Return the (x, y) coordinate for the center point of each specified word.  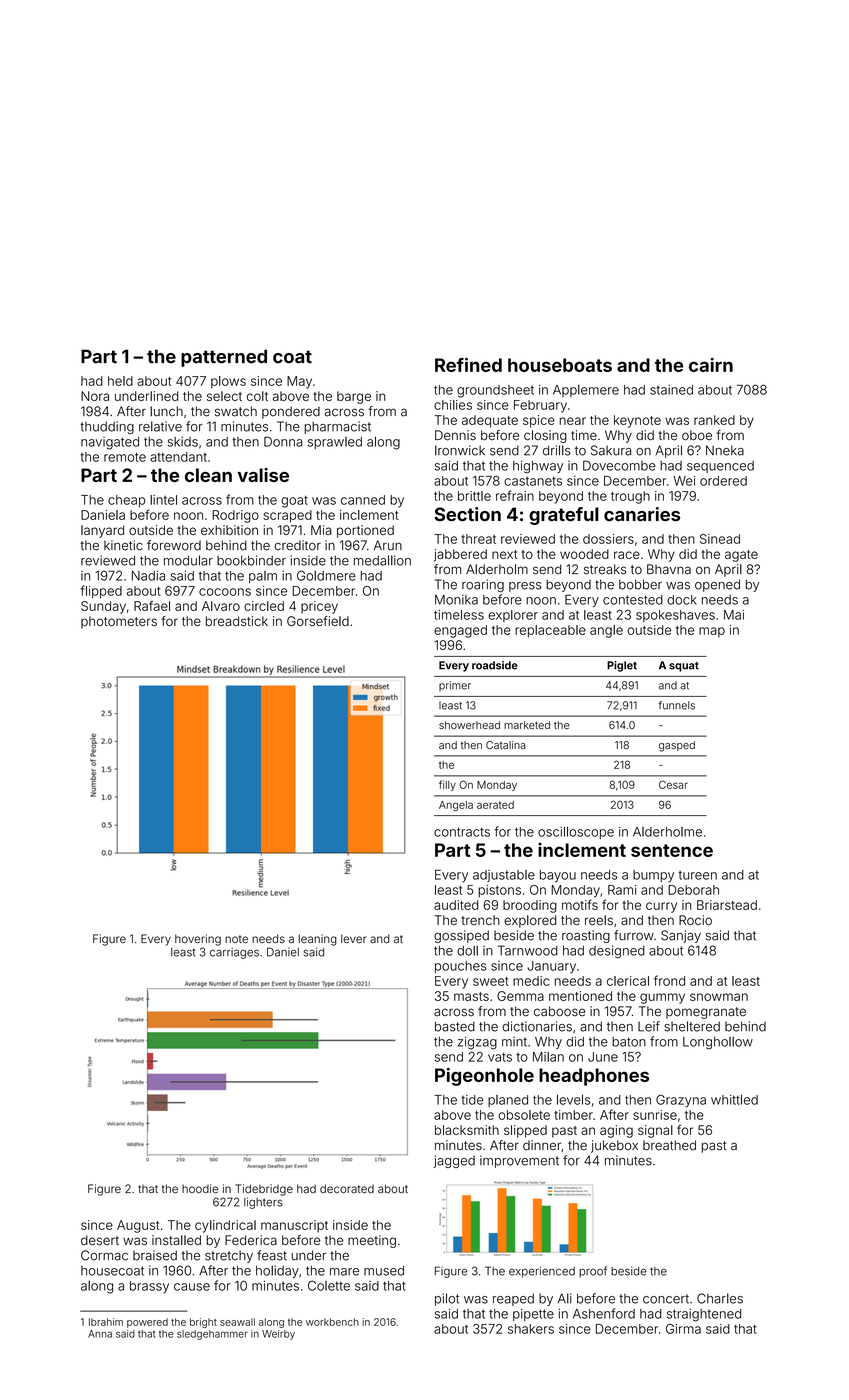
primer (455, 686)
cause (192, 1287)
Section (467, 514)
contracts (462, 832)
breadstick (237, 621)
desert (100, 1240)
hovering (198, 940)
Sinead (720, 539)
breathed (669, 1145)
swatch (236, 411)
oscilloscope (576, 833)
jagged (454, 1161)
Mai (734, 615)
